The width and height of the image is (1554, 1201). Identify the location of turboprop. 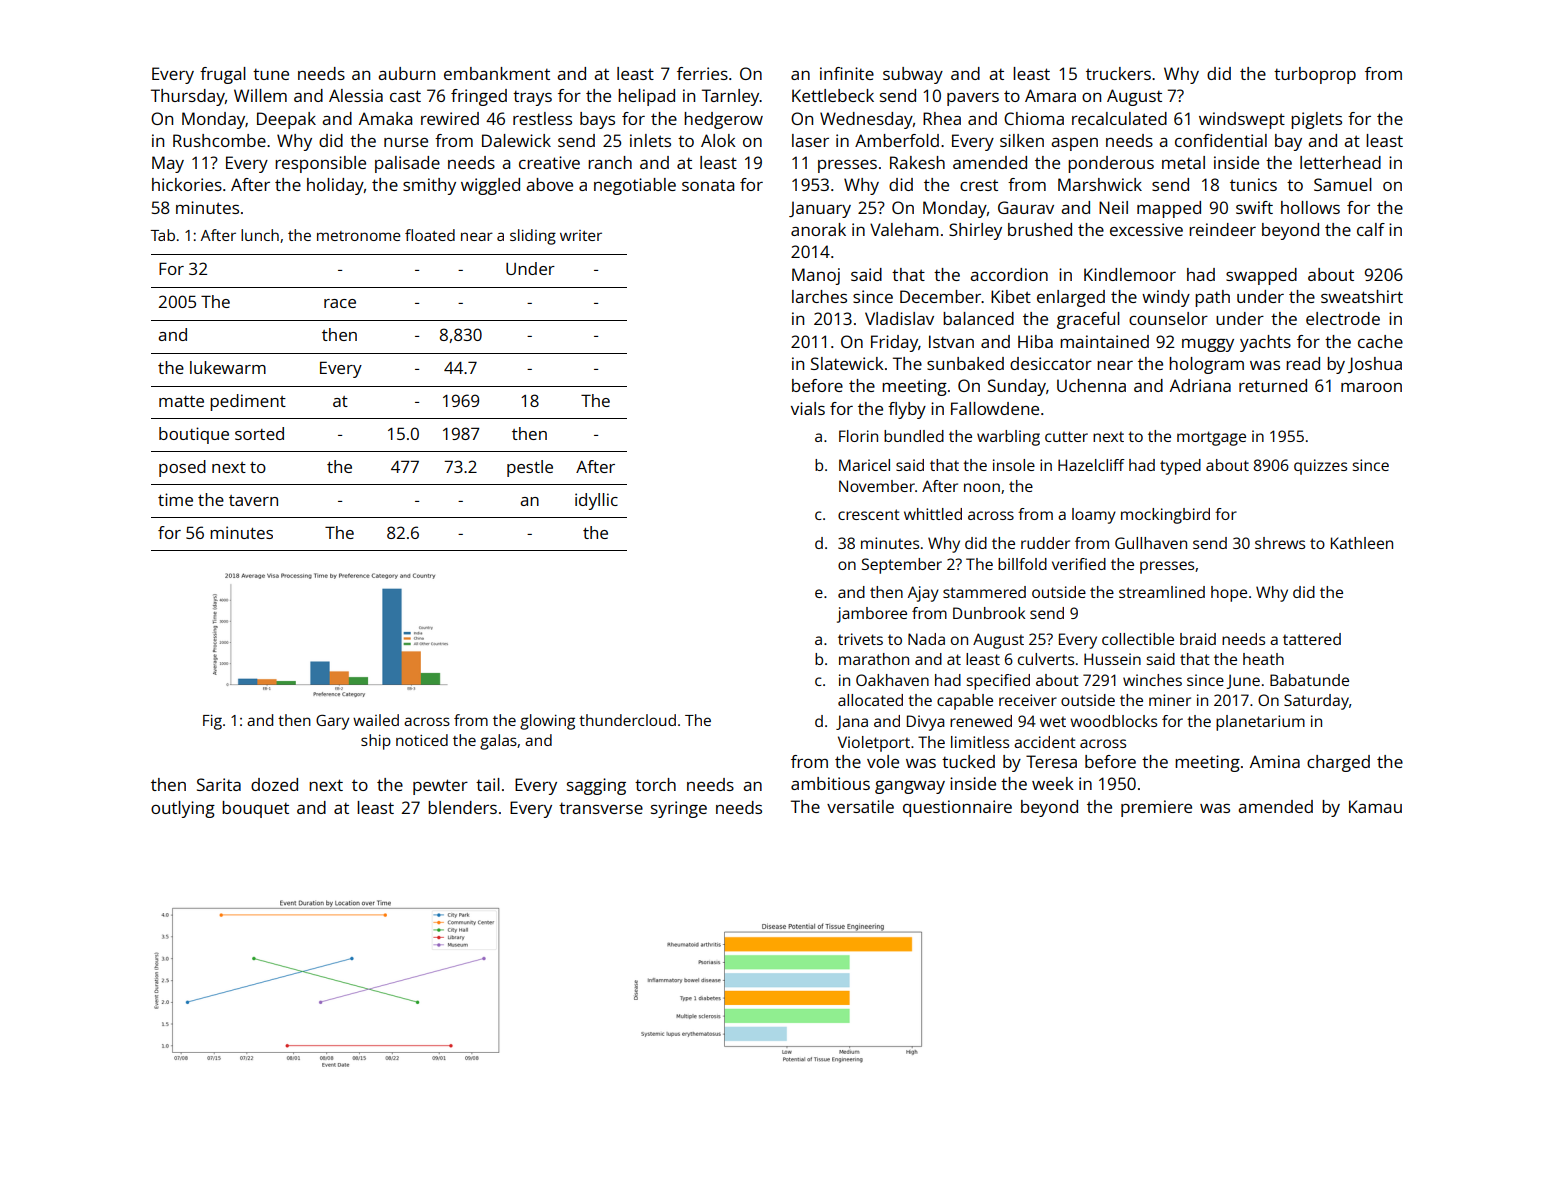
(1315, 75).
